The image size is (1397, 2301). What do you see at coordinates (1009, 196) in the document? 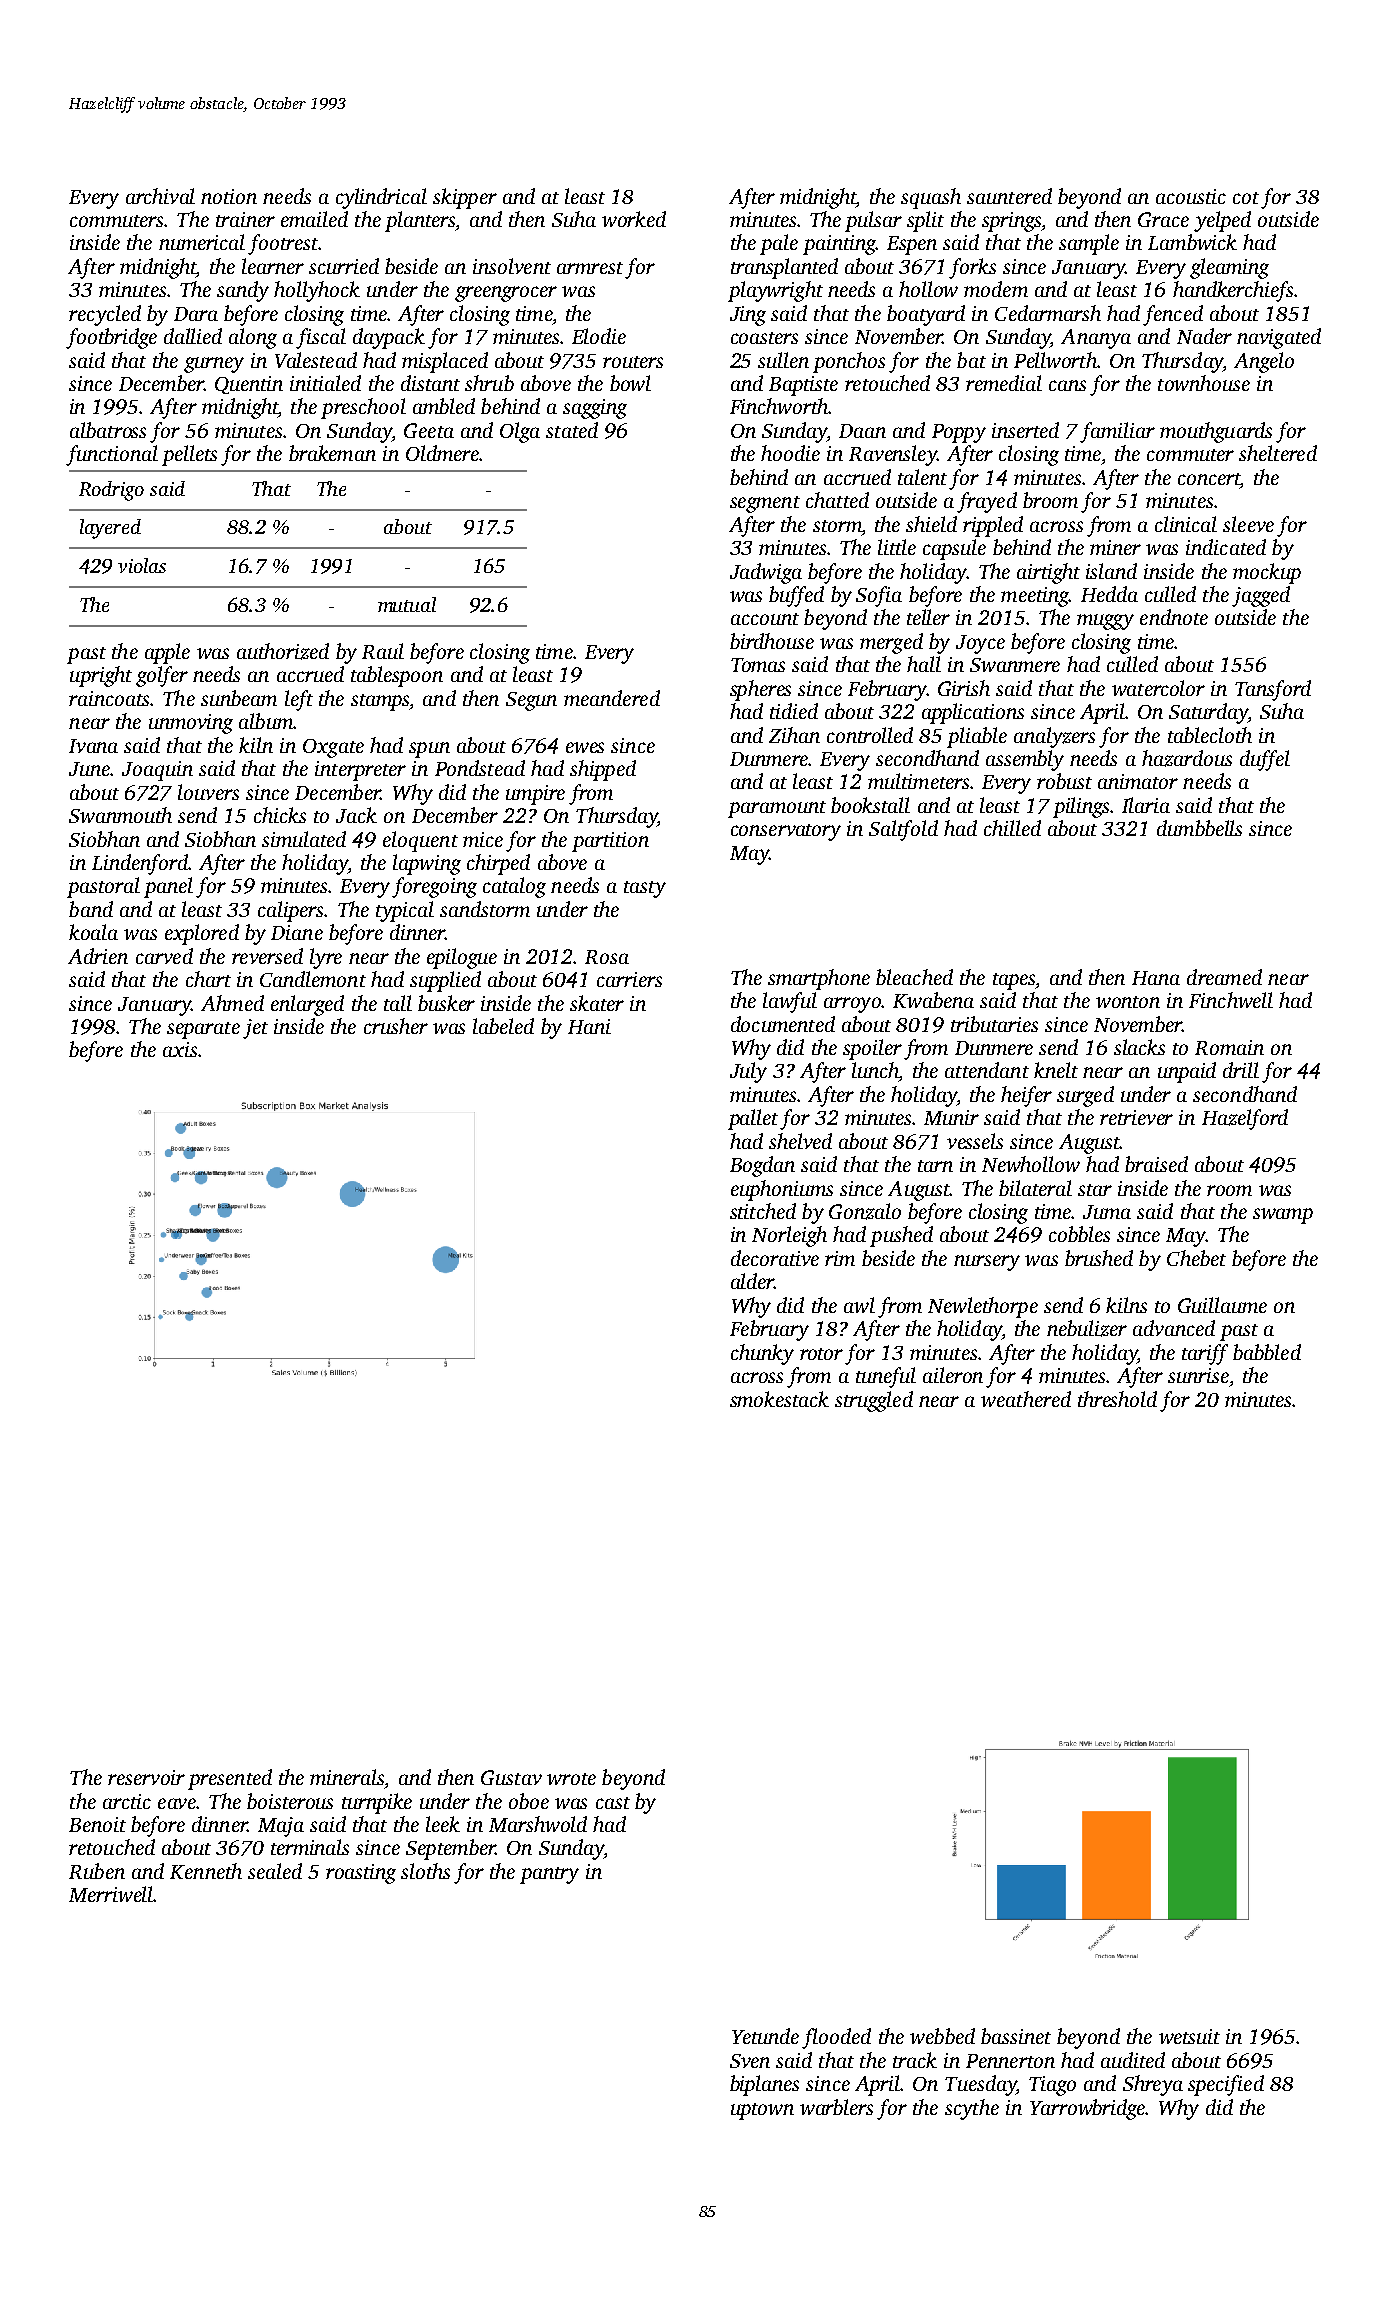
I see `sauntered` at bounding box center [1009, 196].
